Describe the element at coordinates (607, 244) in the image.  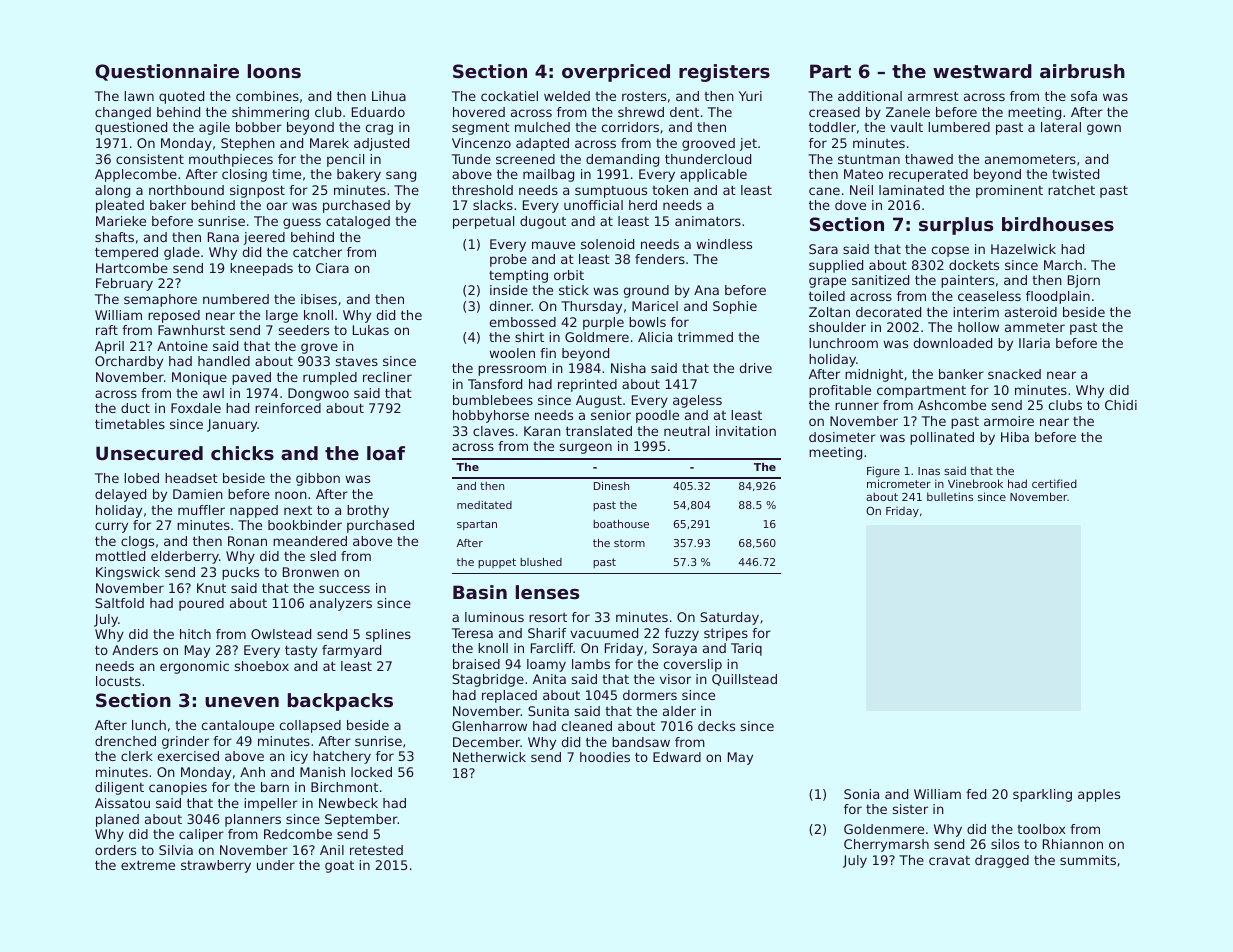
I see `solenoid` at that location.
